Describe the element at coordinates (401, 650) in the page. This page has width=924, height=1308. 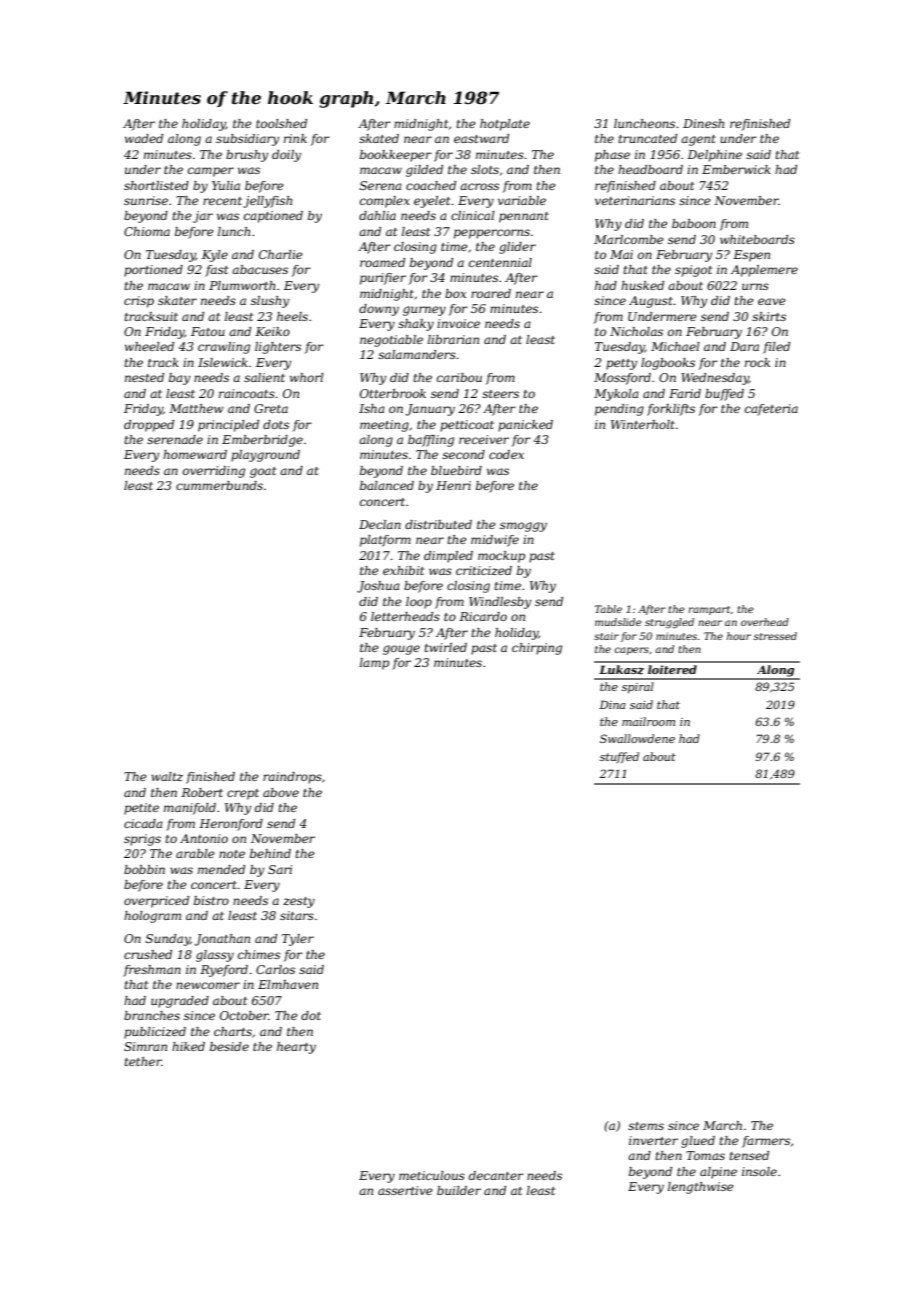
I see `gouge` at that location.
